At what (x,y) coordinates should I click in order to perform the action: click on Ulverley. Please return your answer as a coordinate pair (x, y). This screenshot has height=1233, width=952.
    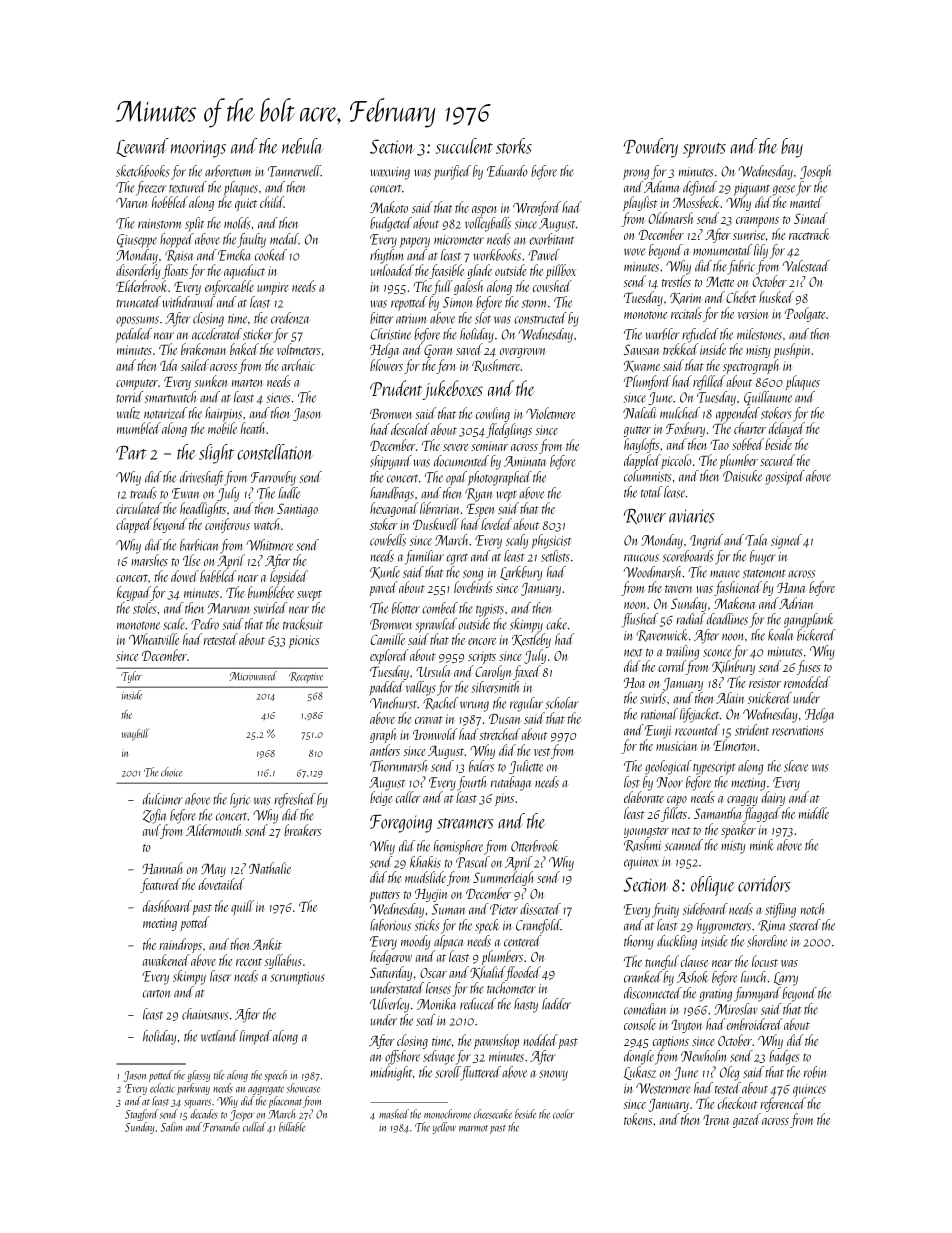
    Looking at the image, I should click on (389, 1005).
